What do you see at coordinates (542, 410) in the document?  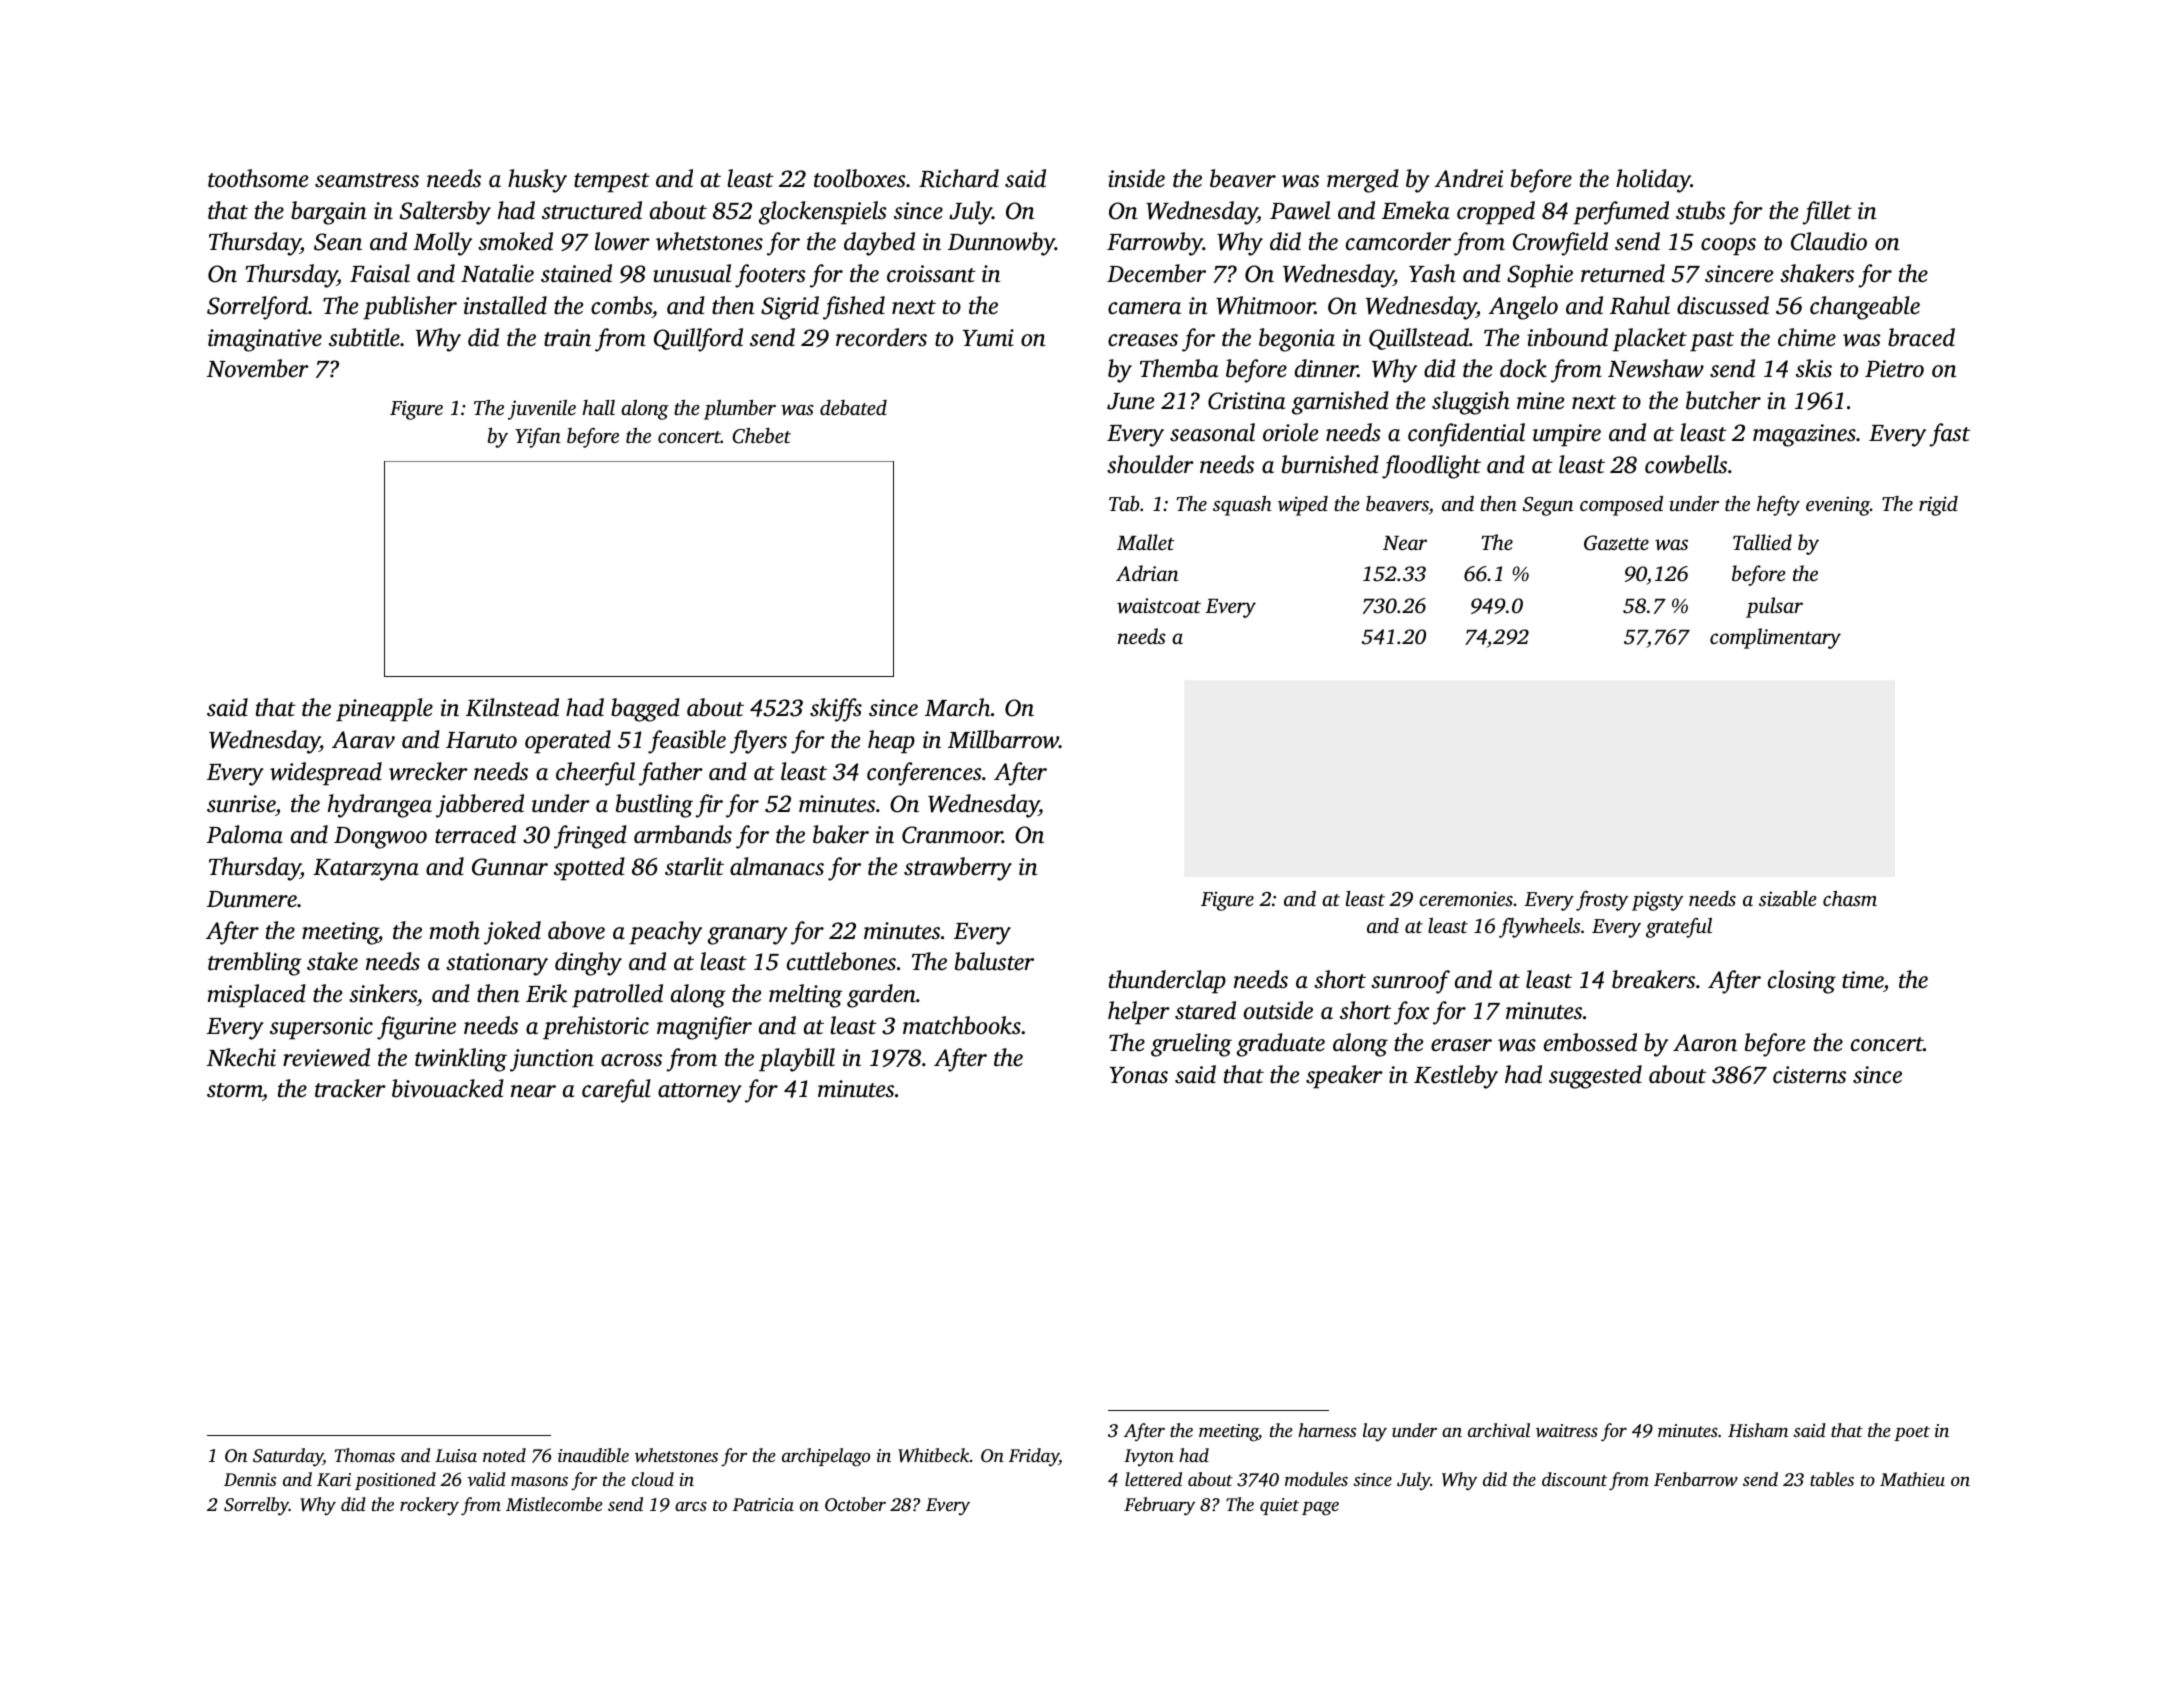 I see `juvenile` at bounding box center [542, 410].
